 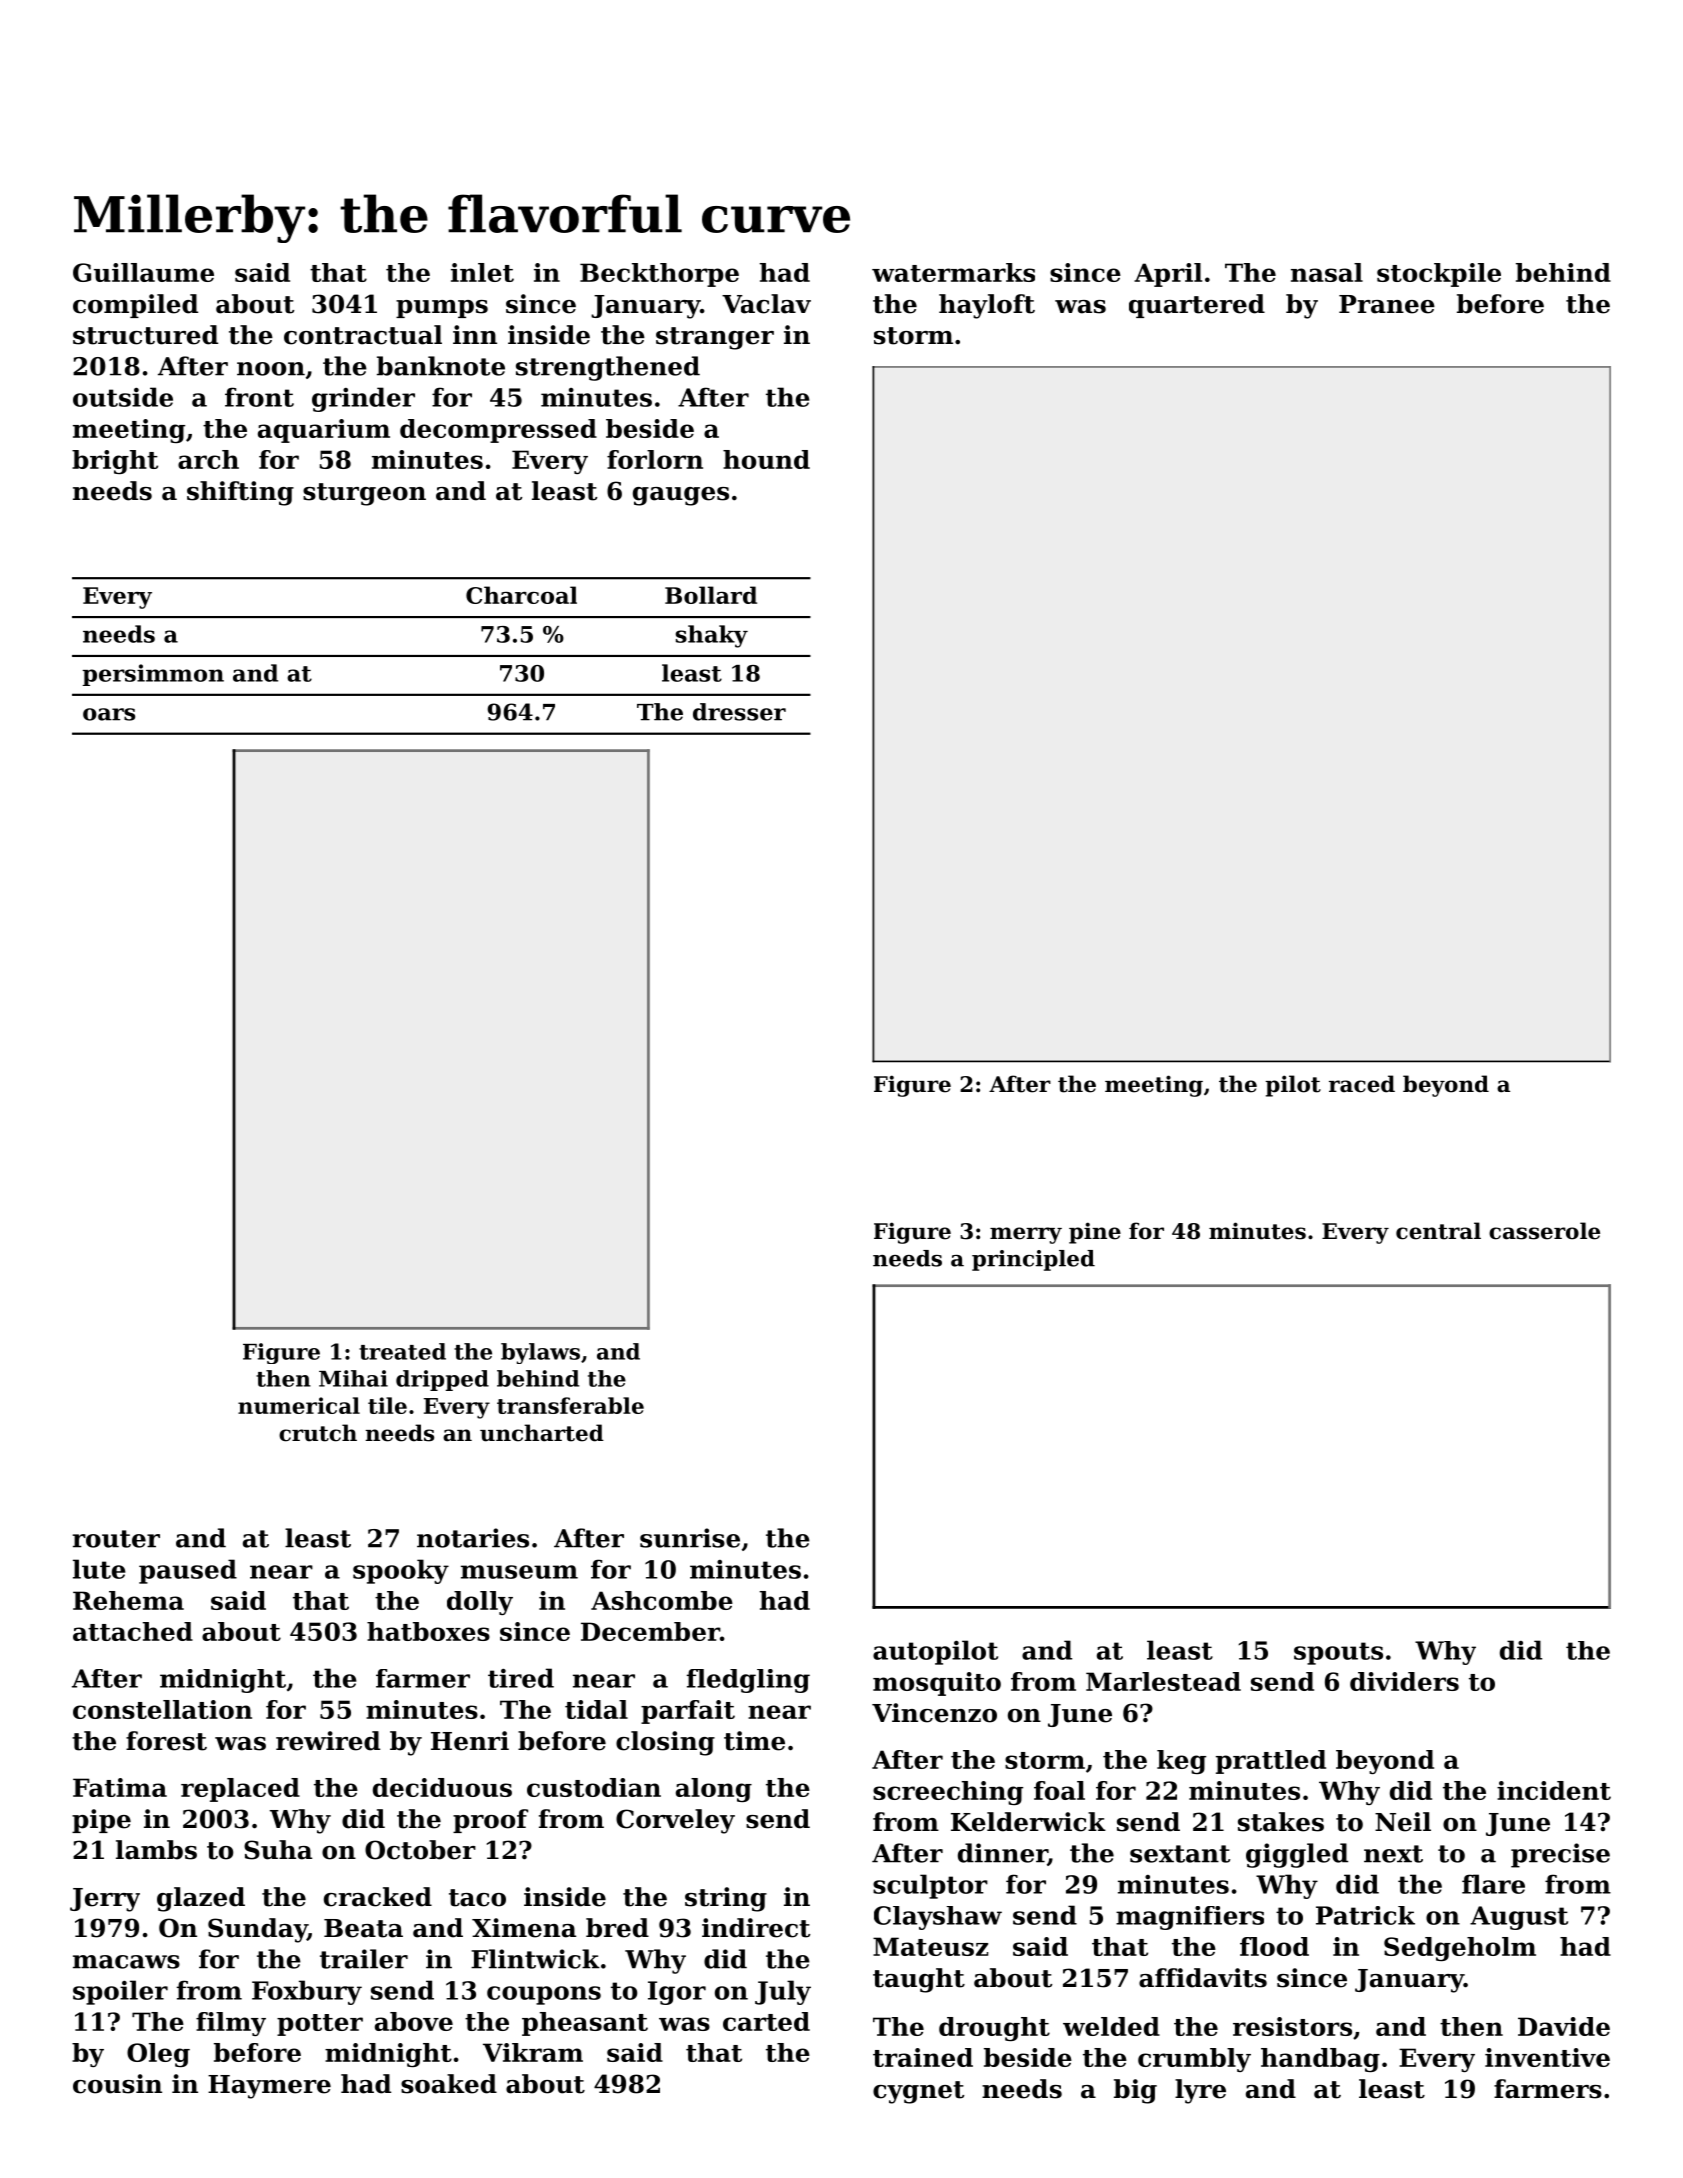 I want to click on Charcoal, so click(x=521, y=595).
